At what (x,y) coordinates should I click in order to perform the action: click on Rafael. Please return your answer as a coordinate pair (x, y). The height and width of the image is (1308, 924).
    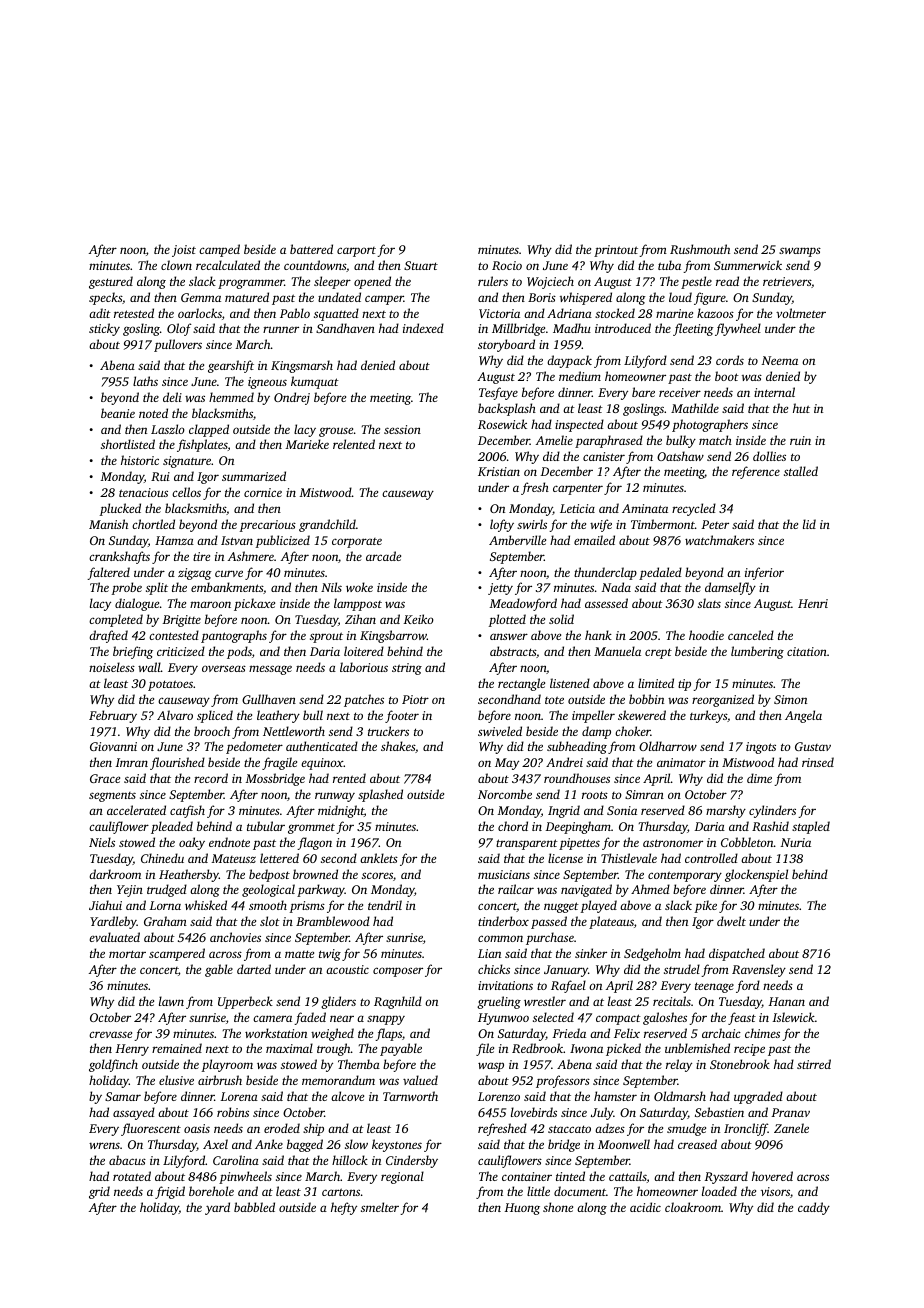
    Looking at the image, I should click on (568, 986).
